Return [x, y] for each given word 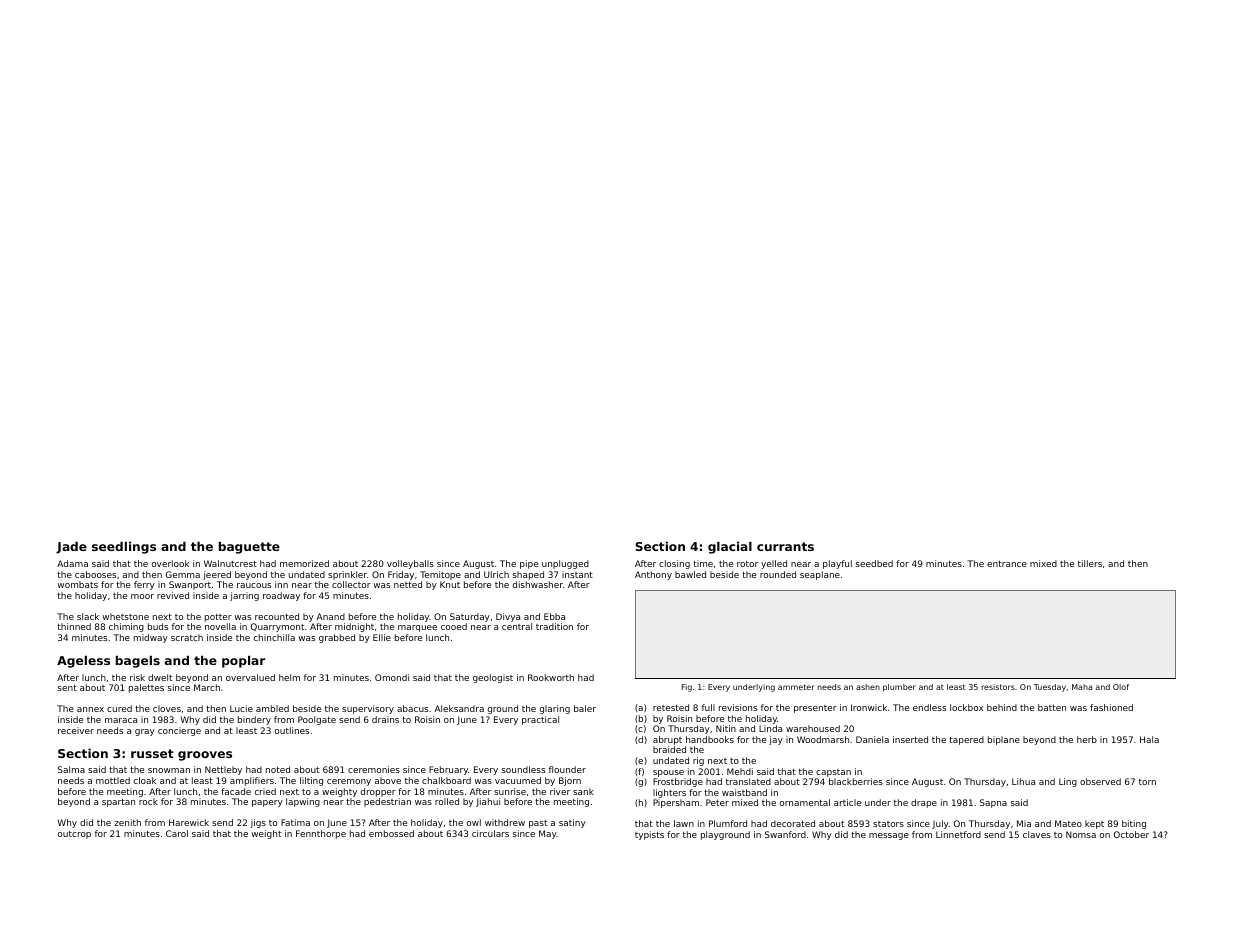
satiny [572, 823]
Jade [71, 547]
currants [785, 546]
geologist [493, 678]
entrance [1007, 564]
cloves [167, 708]
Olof [1121, 687]
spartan [118, 803]
